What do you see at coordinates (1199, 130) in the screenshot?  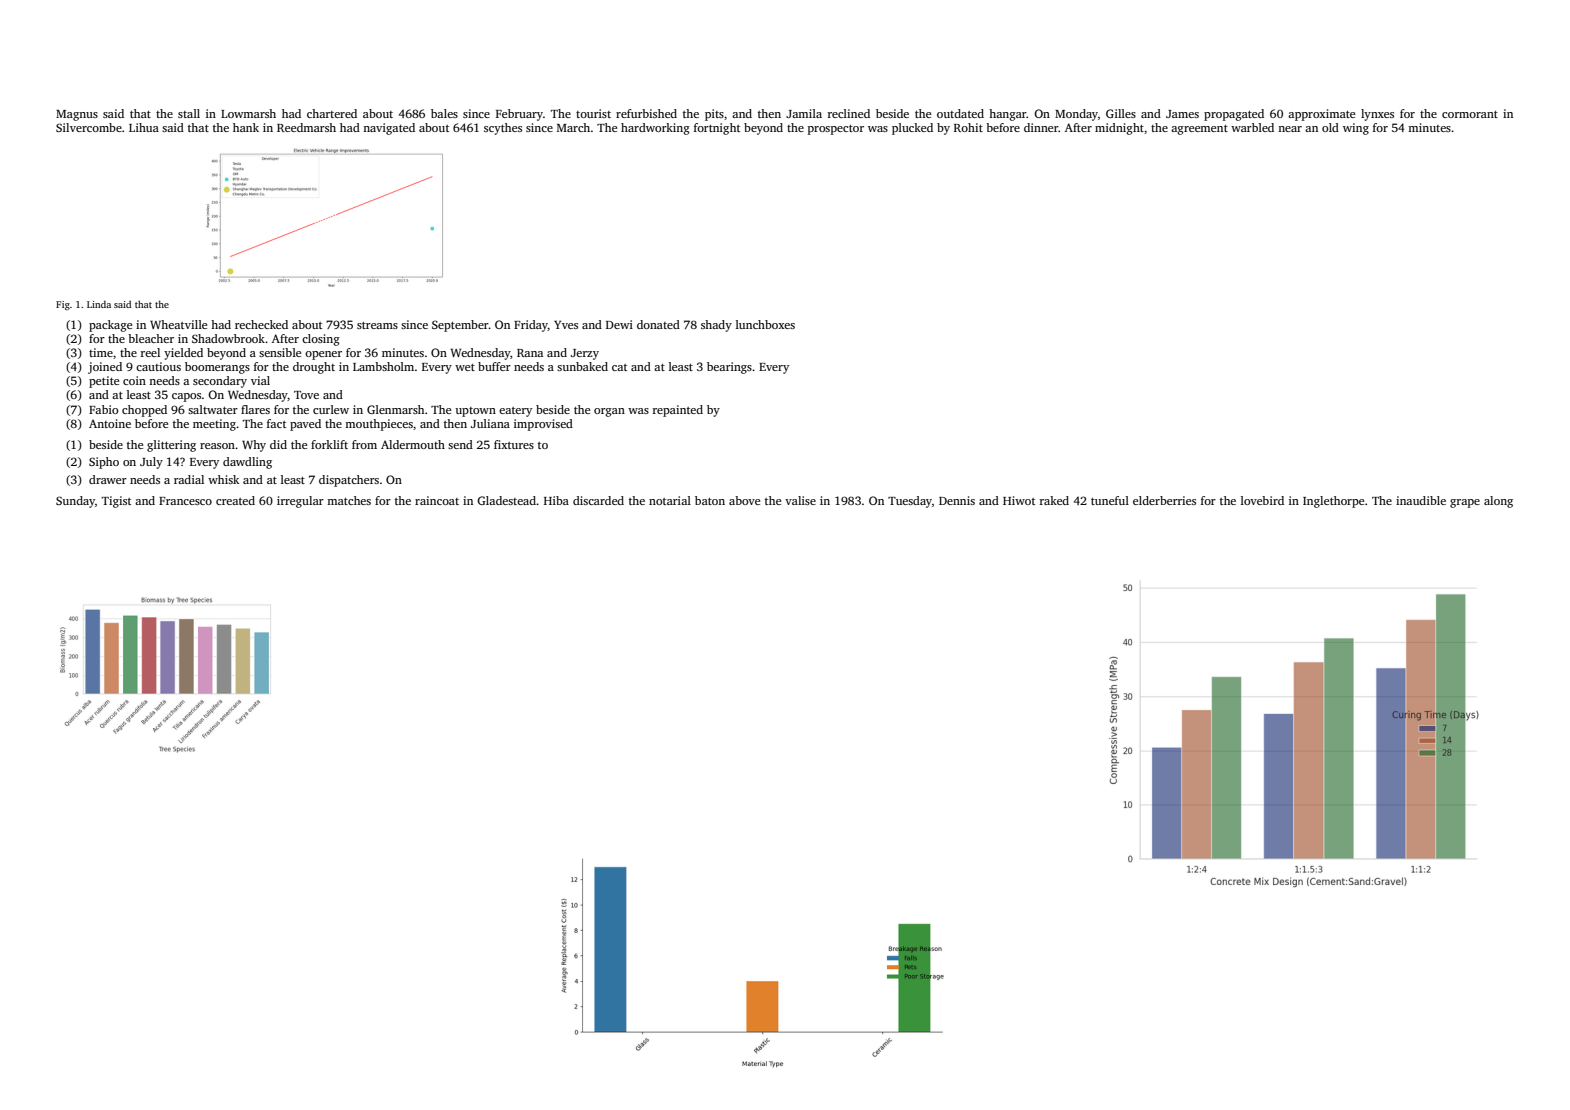 I see `agreement` at bounding box center [1199, 130].
